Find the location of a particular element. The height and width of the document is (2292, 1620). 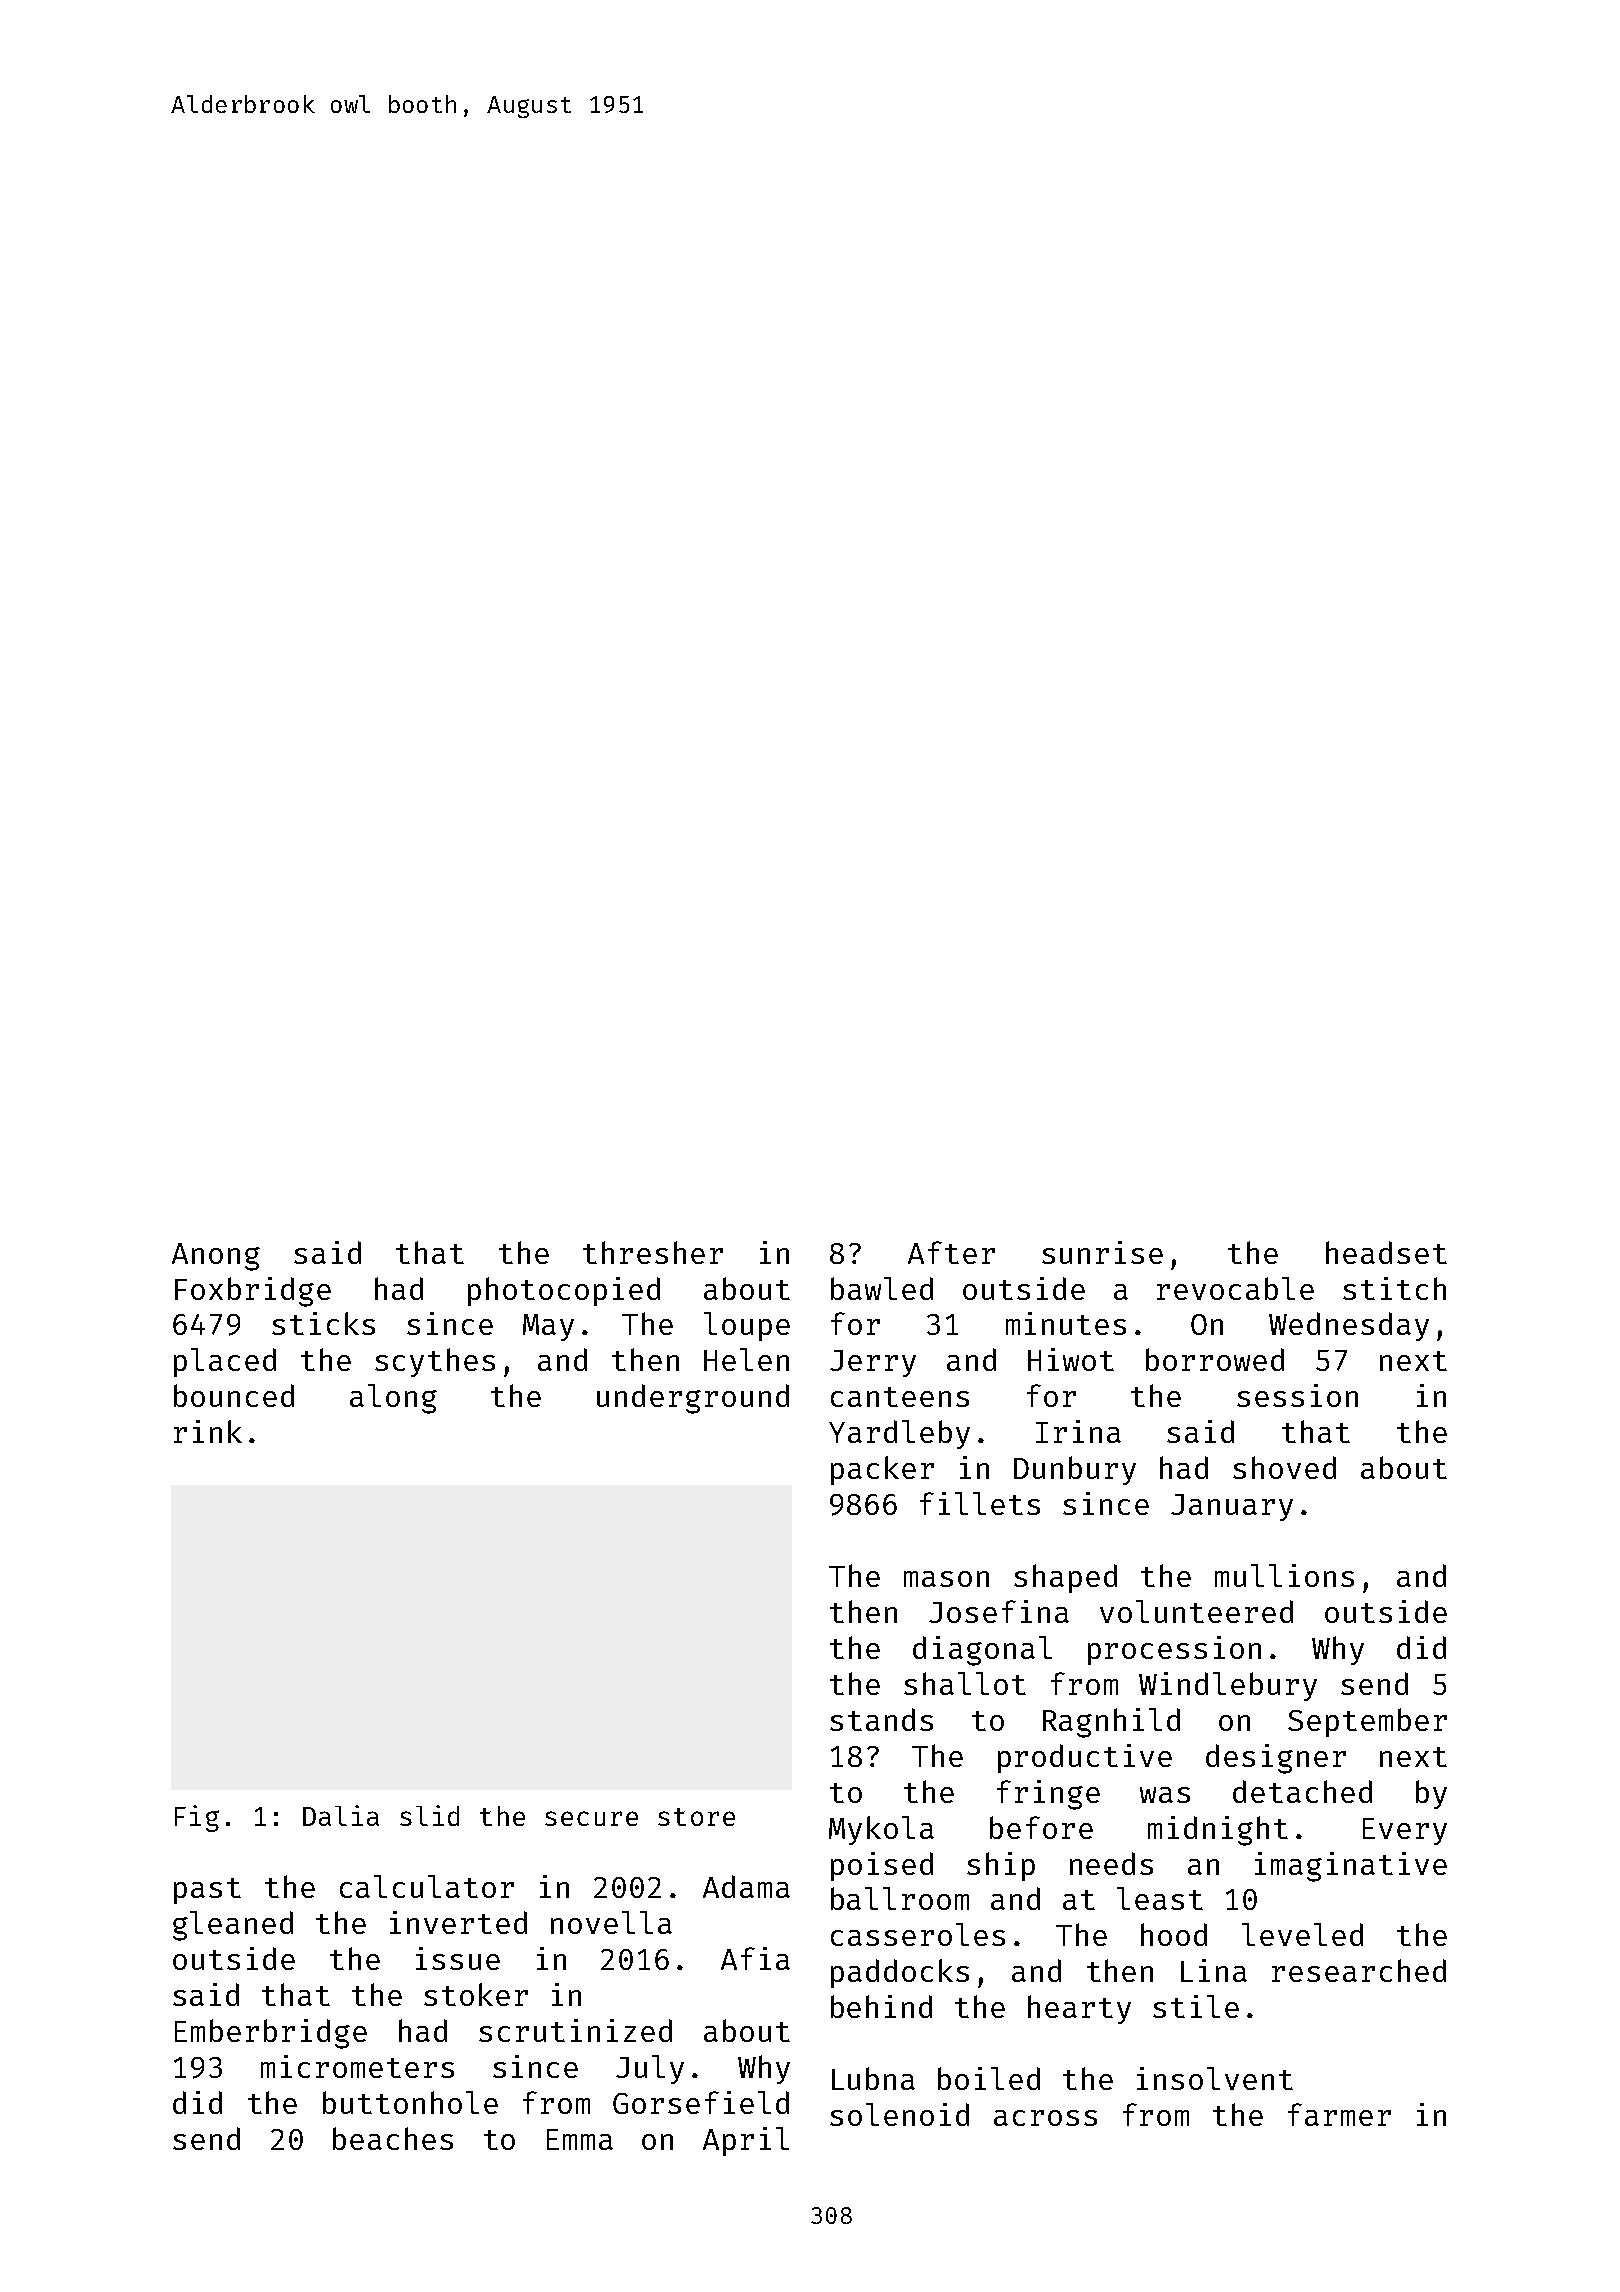

detached is located at coordinates (1302, 1791).
